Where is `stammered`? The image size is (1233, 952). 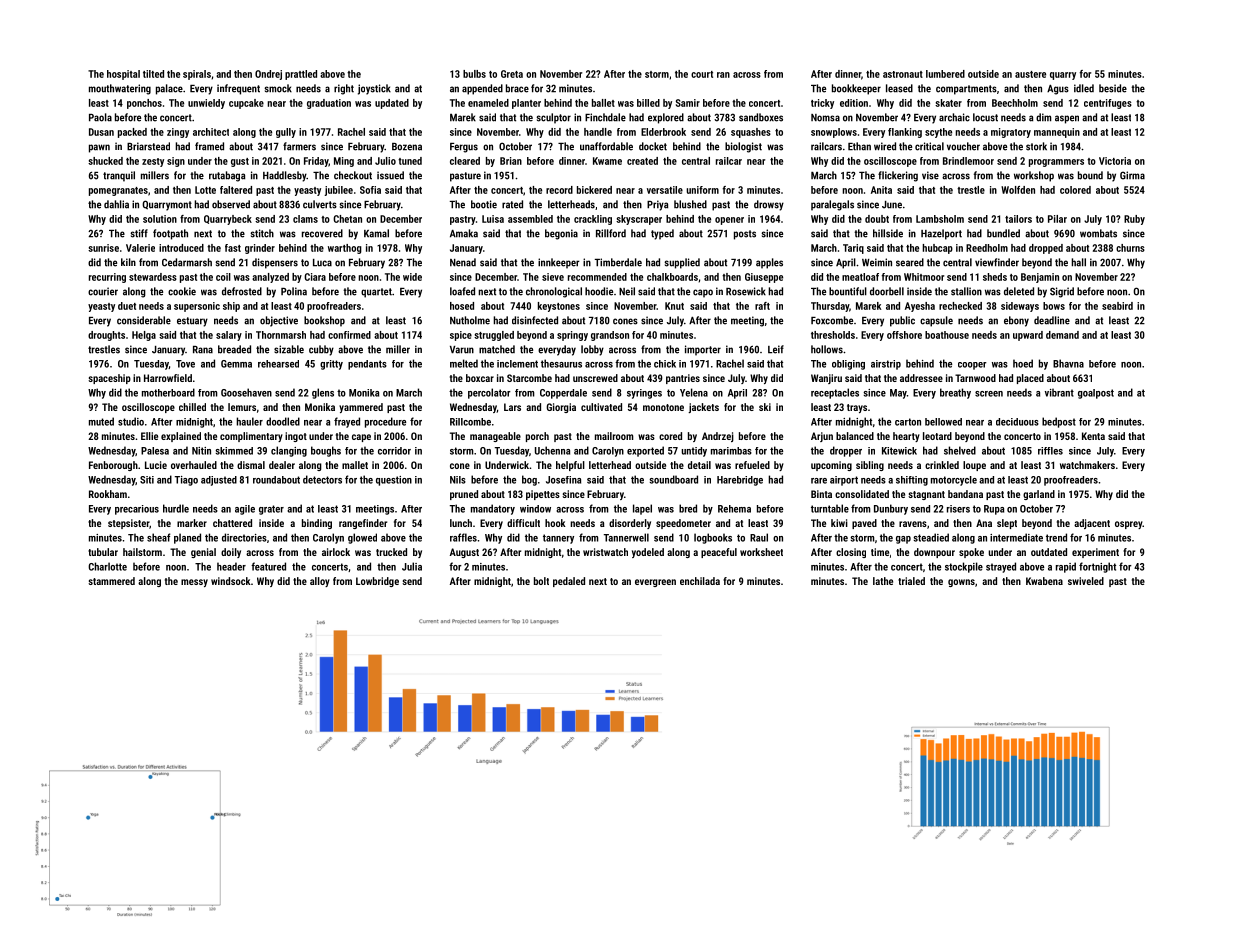
stammered is located at coordinates (111, 581).
